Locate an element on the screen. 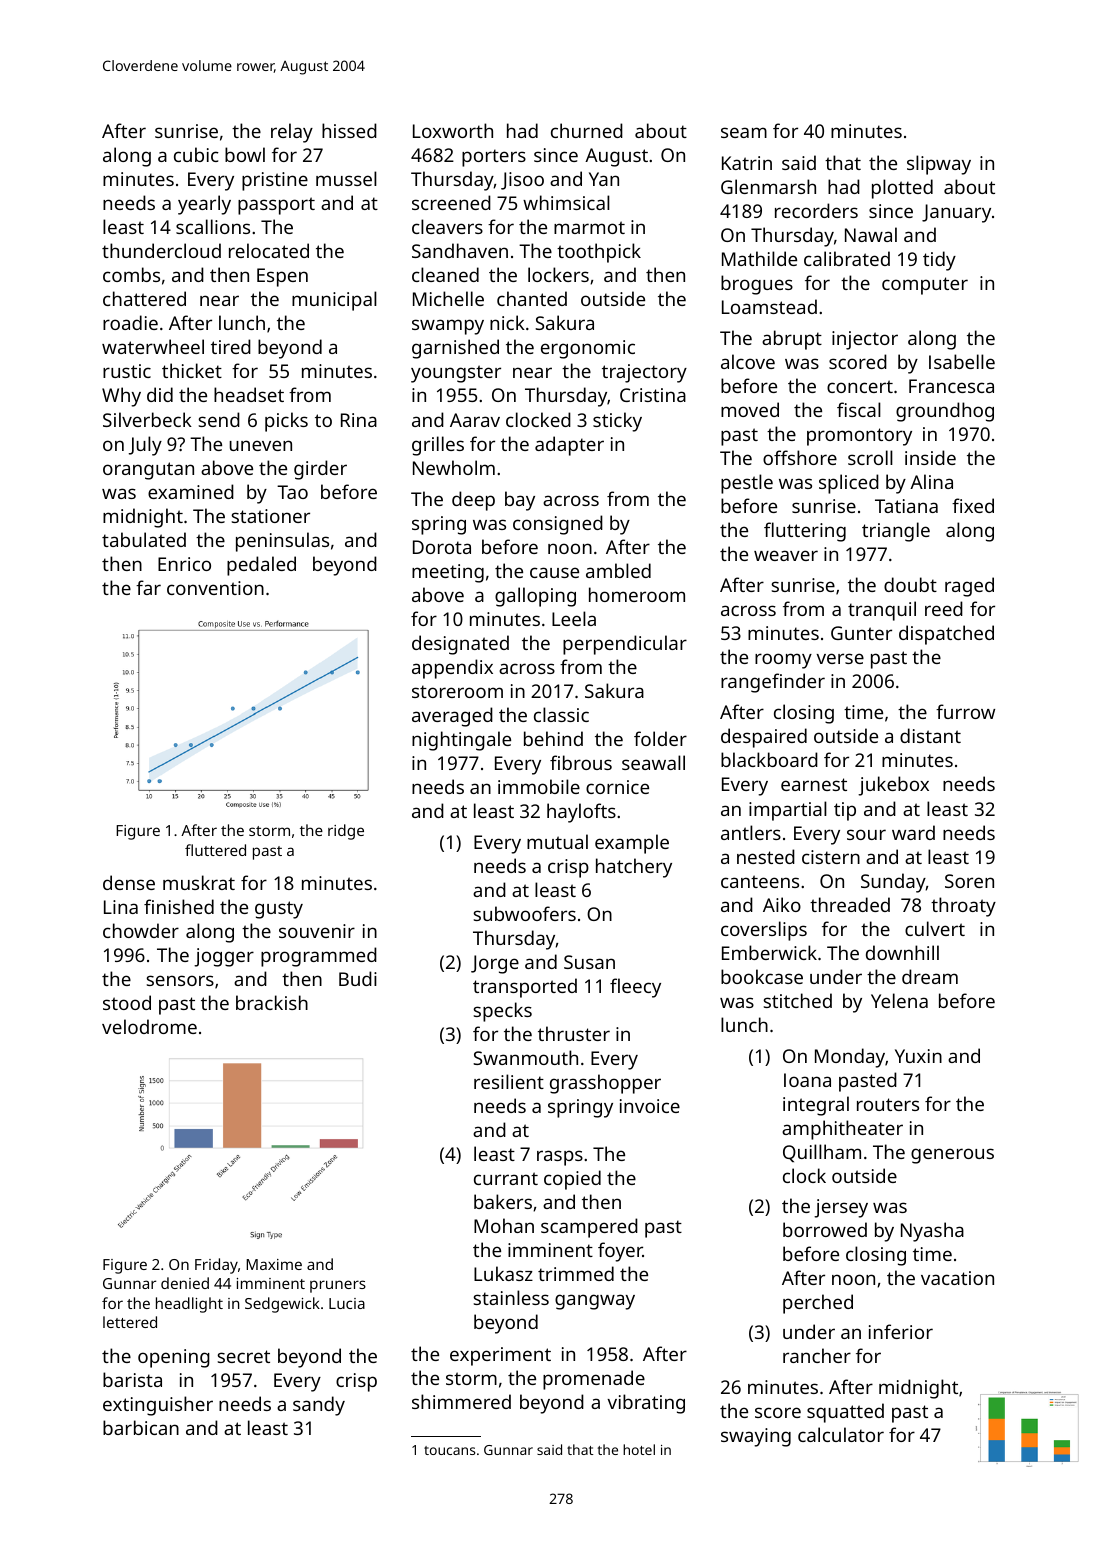 The width and height of the screenshot is (1098, 1553). velodrome is located at coordinates (149, 1026).
